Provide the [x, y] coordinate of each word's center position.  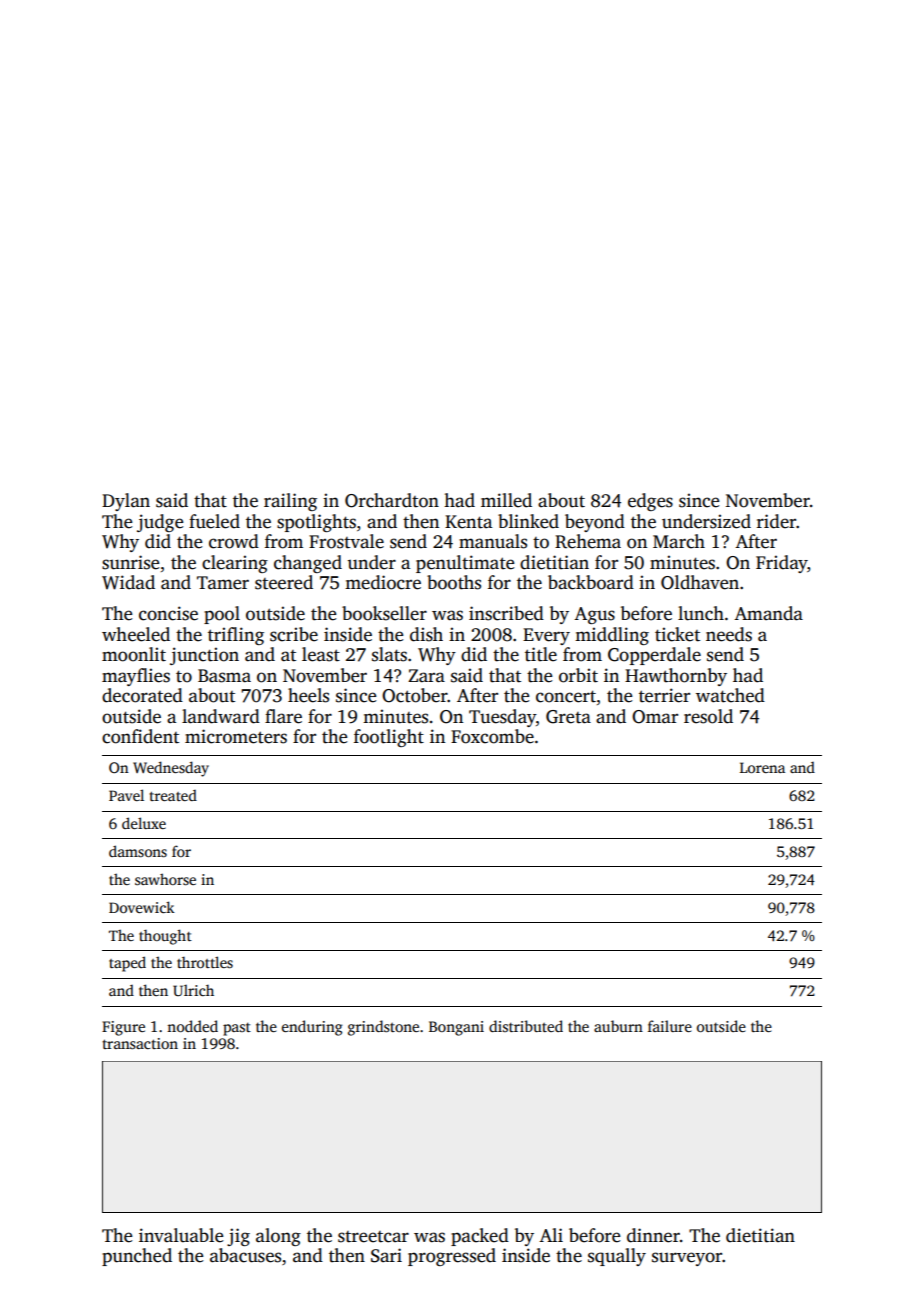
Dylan [126, 502]
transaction [140, 1043]
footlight [389, 738]
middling [612, 636]
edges [650, 502]
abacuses [245, 1255]
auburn [618, 1026]
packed [480, 1237]
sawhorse [165, 879]
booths [454, 582]
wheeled [136, 634]
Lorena [762, 767]
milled [506, 500]
